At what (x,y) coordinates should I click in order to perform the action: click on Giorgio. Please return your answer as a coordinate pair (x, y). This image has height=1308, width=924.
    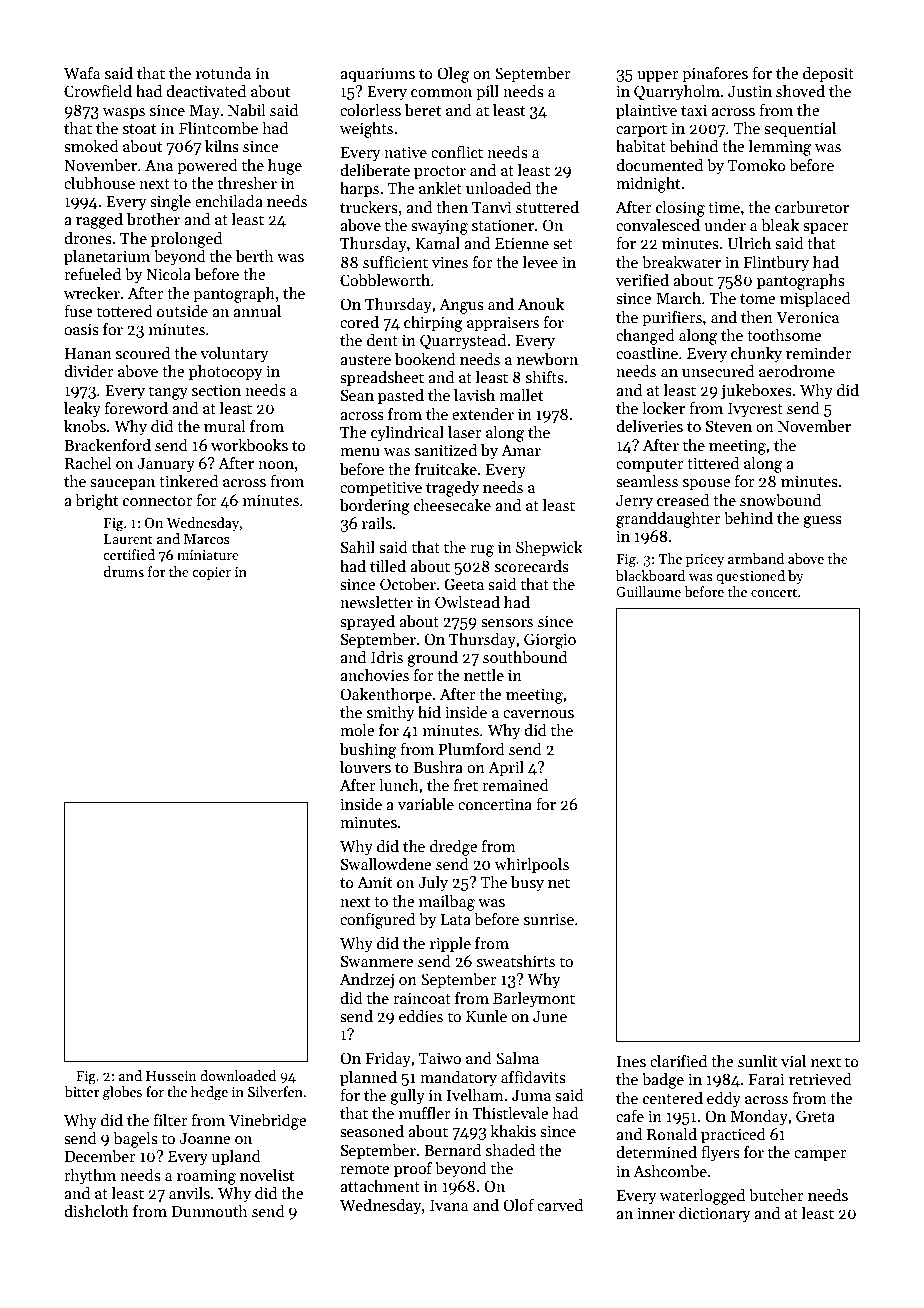
    Looking at the image, I should click on (550, 641).
